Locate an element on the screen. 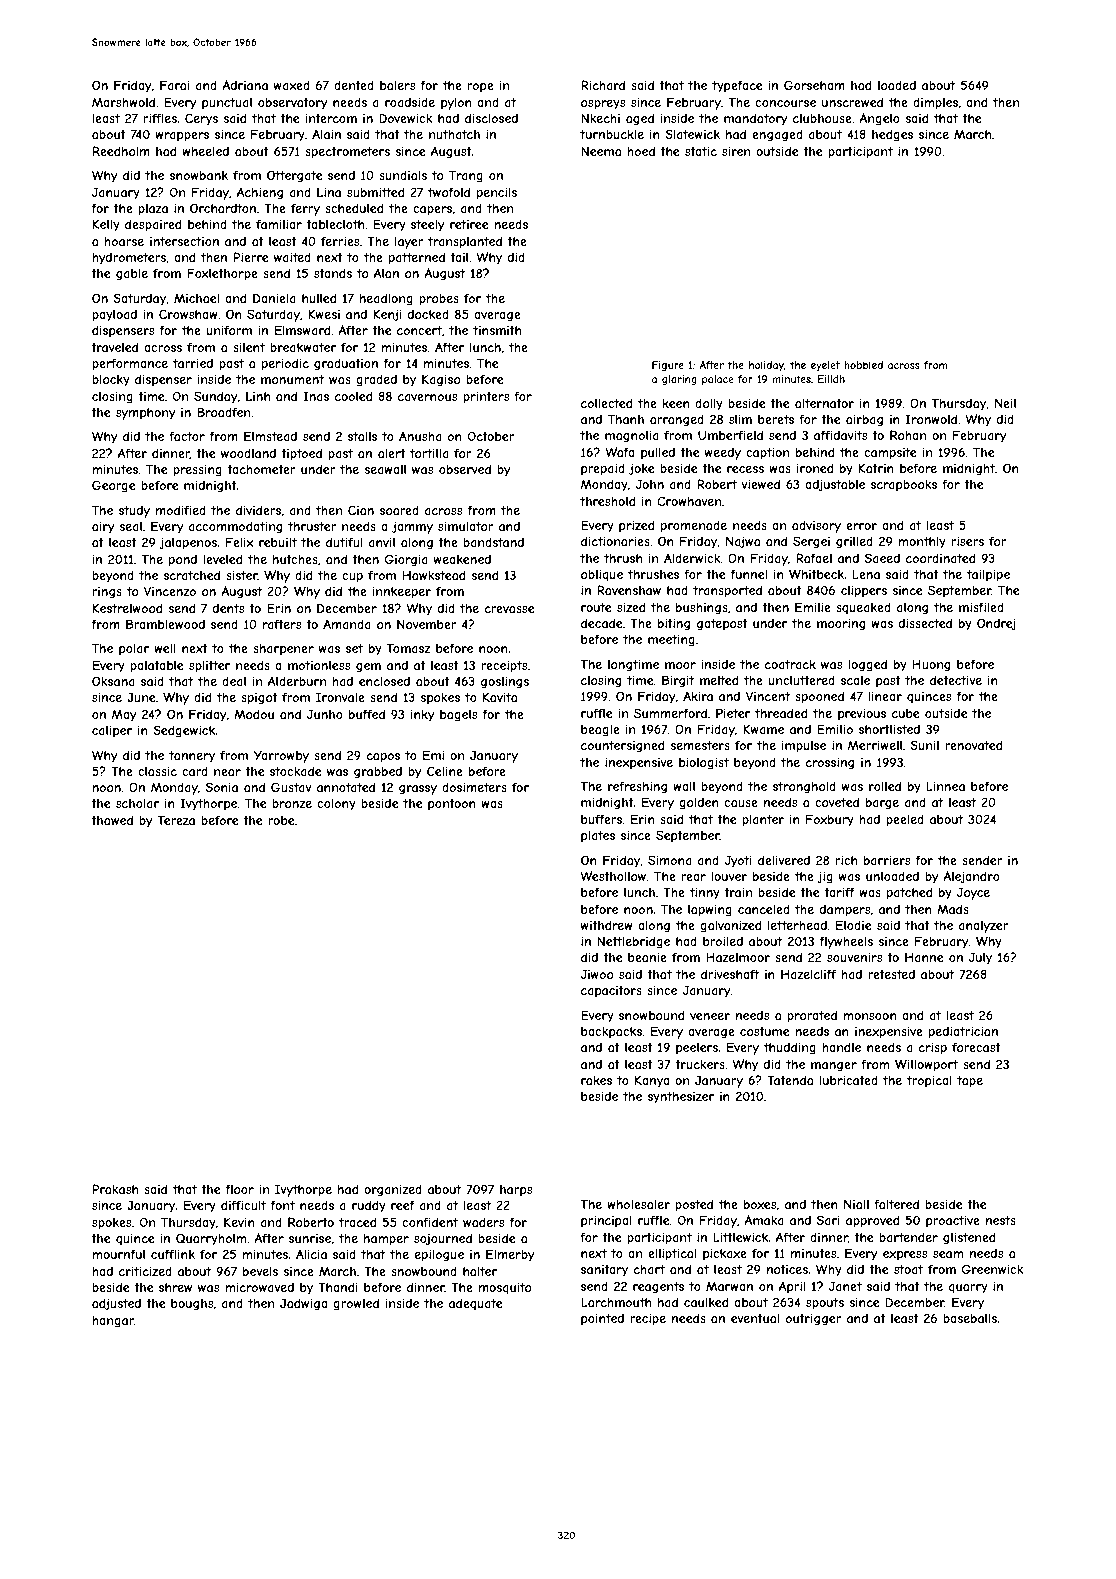  thawed is located at coordinates (112, 820).
